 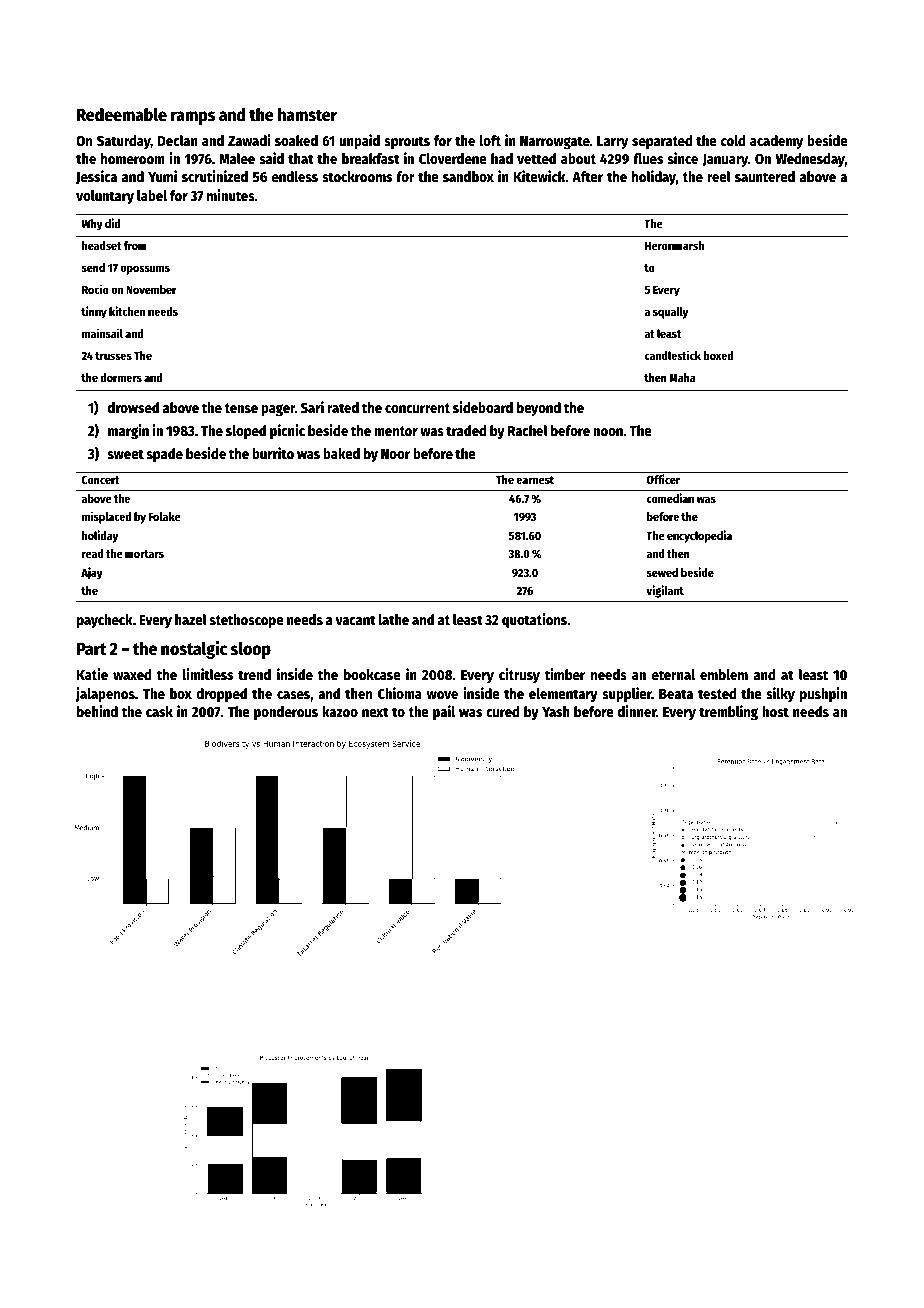 What do you see at coordinates (765, 176) in the screenshot?
I see `sauntered` at bounding box center [765, 176].
